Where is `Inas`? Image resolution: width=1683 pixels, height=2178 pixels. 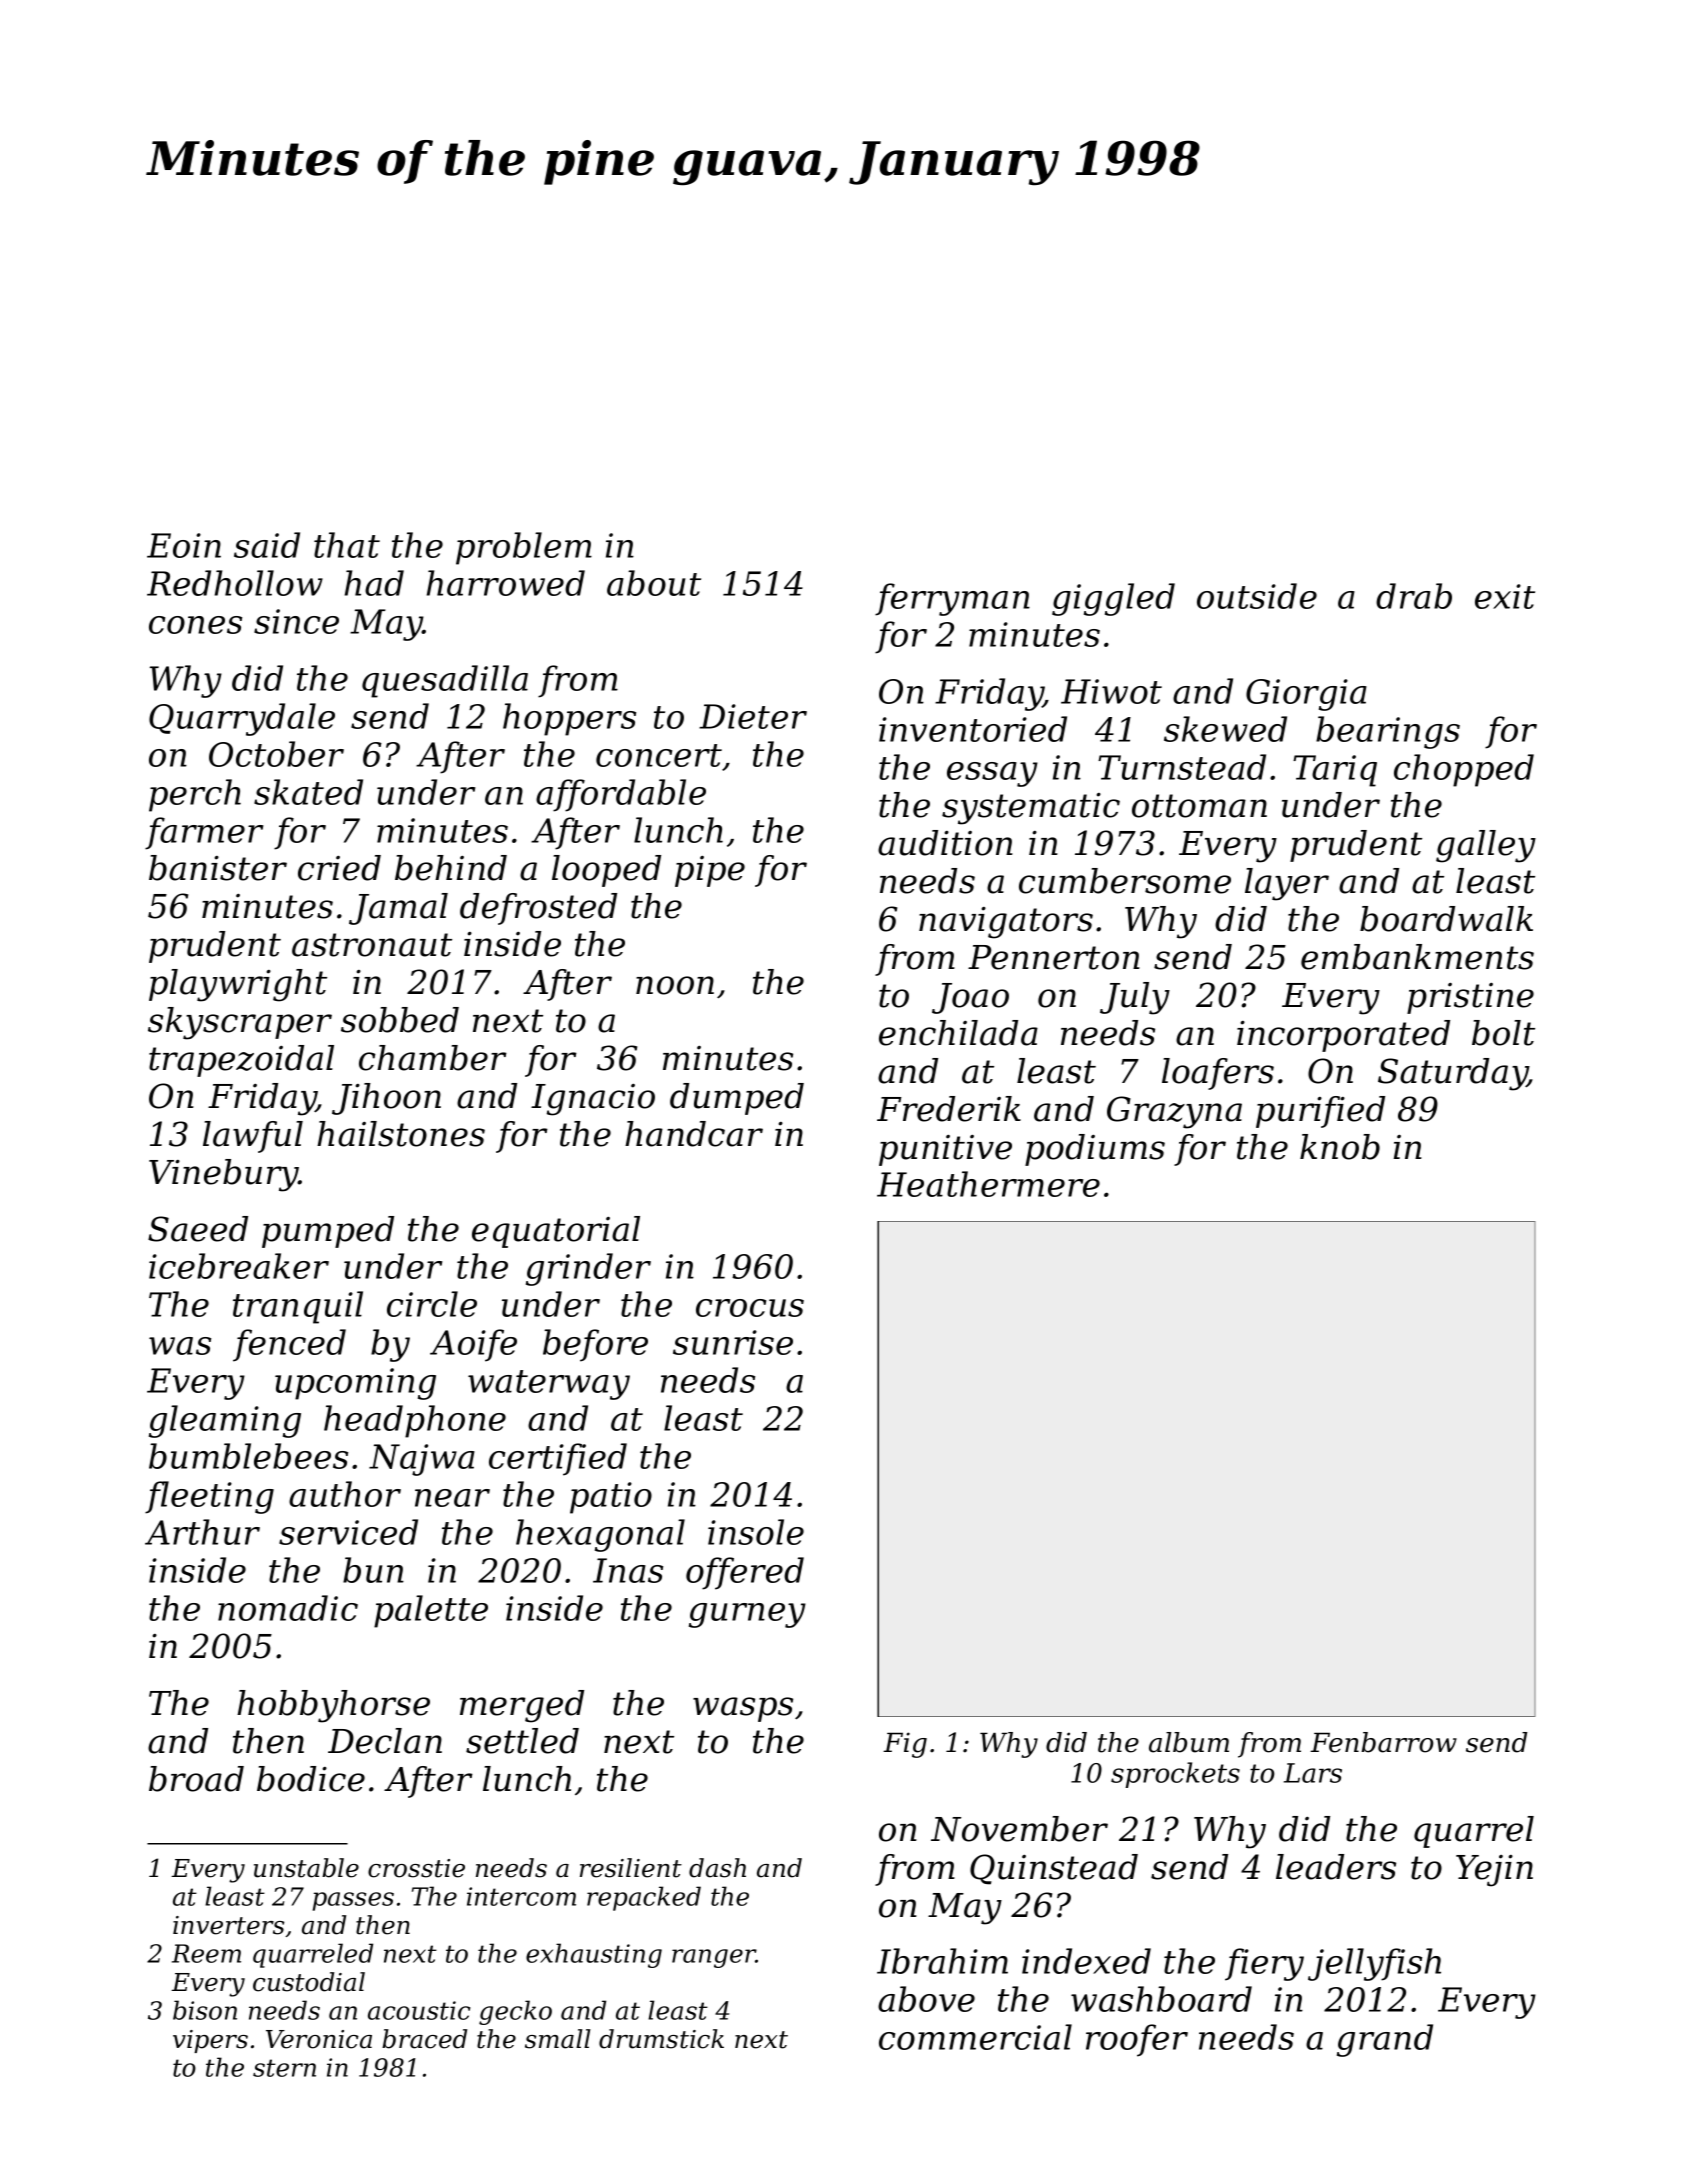 Inas is located at coordinates (628, 1570).
